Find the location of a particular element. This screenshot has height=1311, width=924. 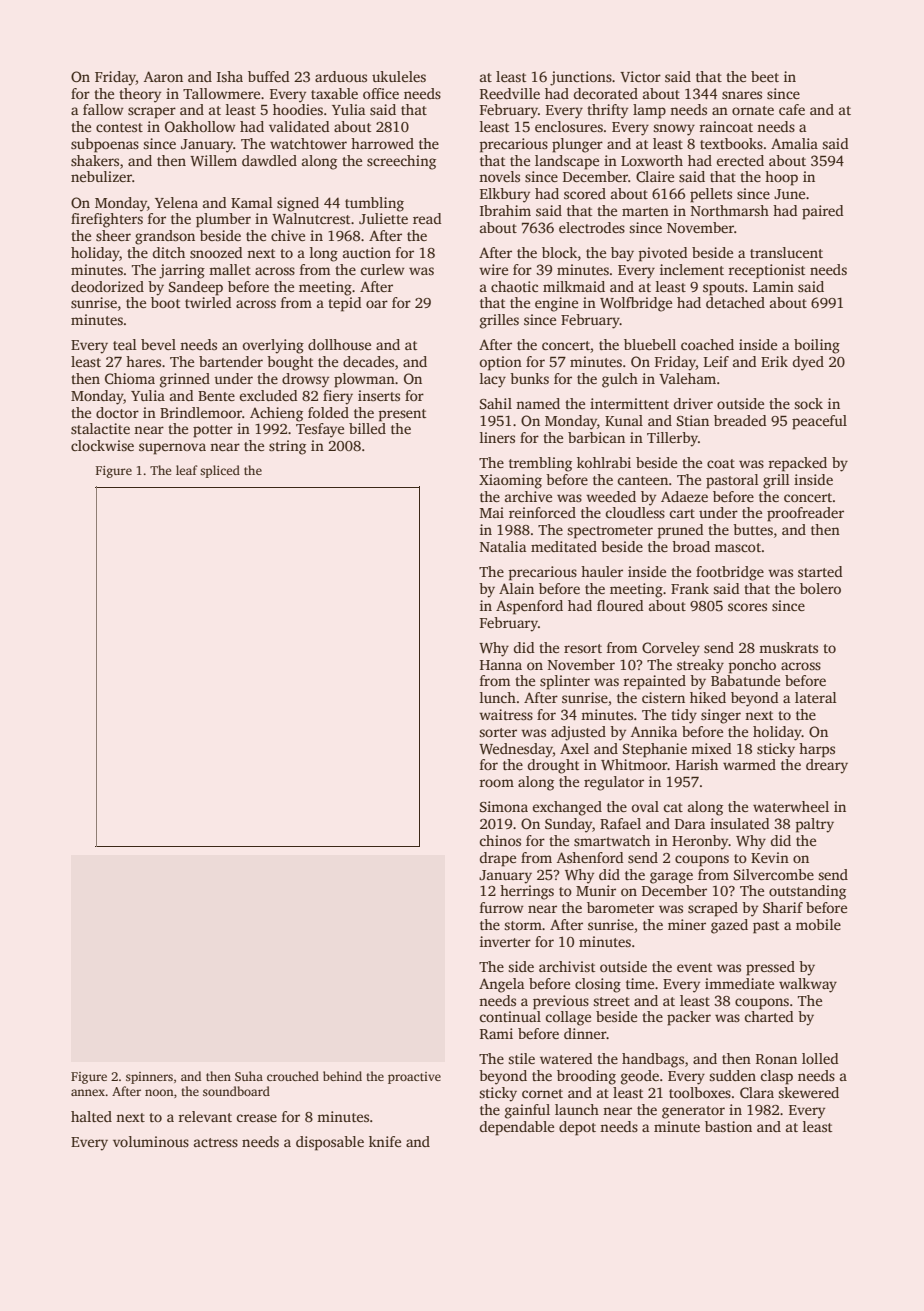

skewered is located at coordinates (808, 1092).
